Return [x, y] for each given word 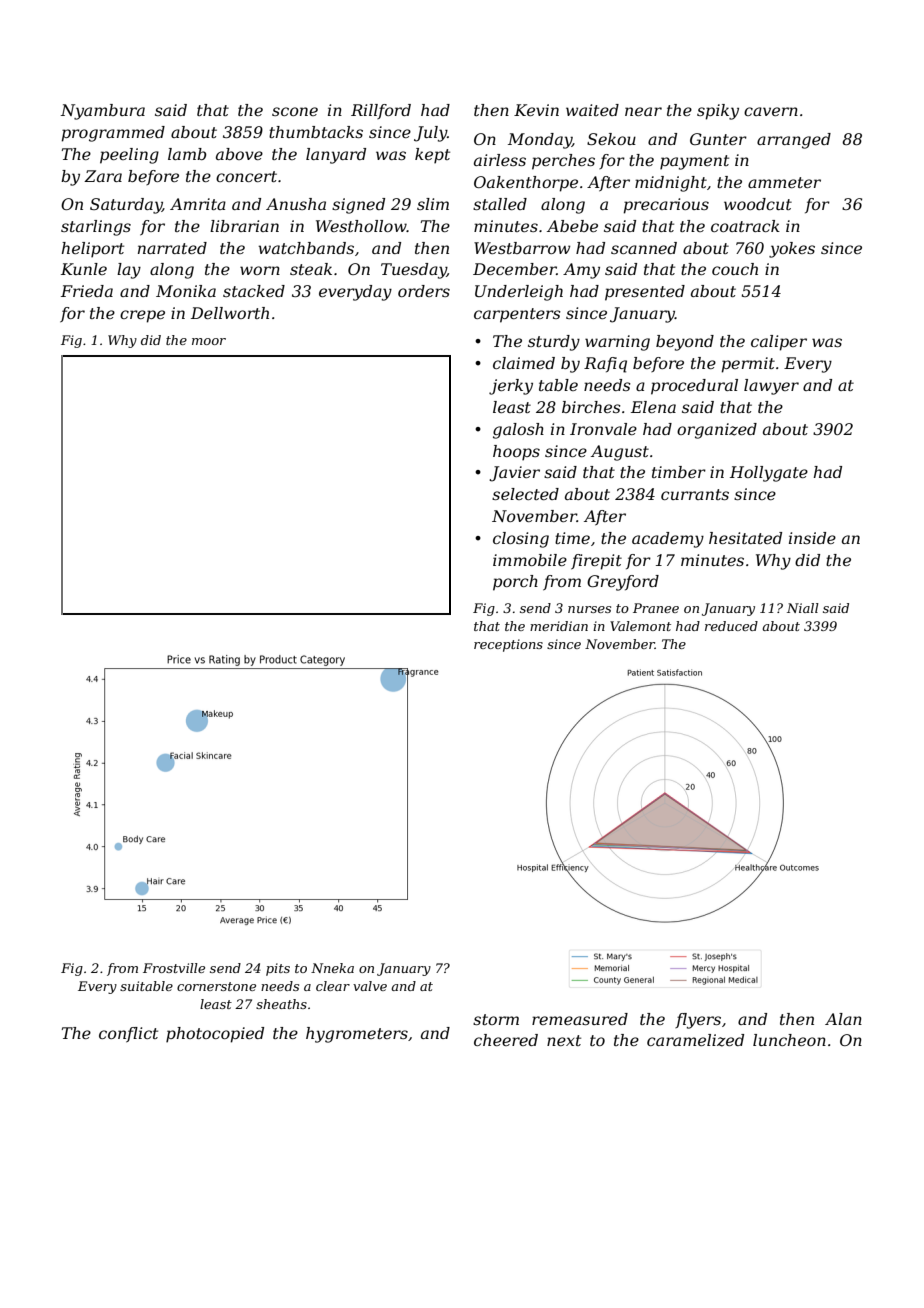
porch [515, 583]
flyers [698, 1021]
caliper [779, 343]
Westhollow [361, 226]
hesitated [745, 538]
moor [209, 341]
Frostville [174, 968]
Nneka [332, 968]
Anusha [296, 204]
